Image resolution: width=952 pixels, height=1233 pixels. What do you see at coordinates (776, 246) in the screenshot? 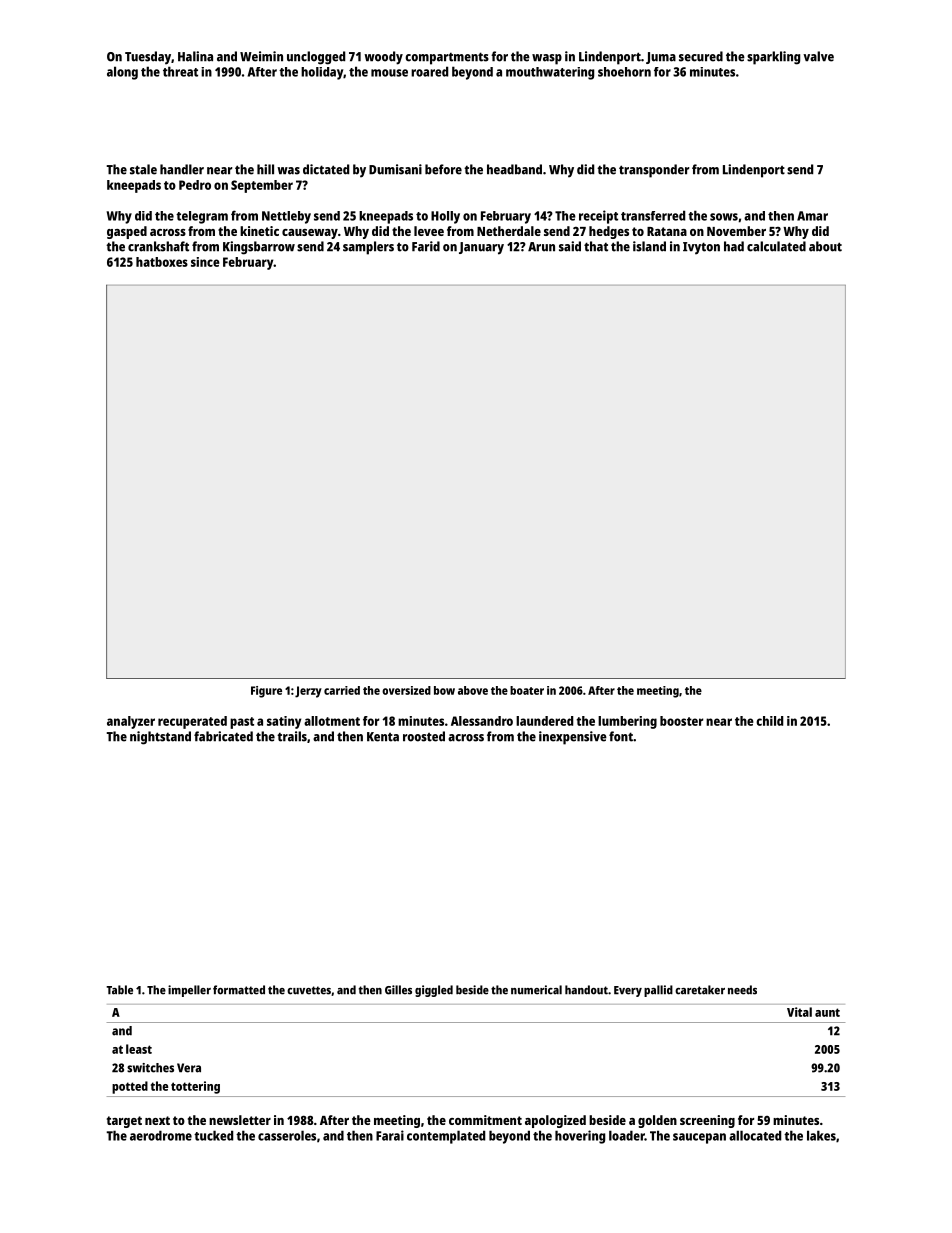
I see `calculated` at bounding box center [776, 246].
